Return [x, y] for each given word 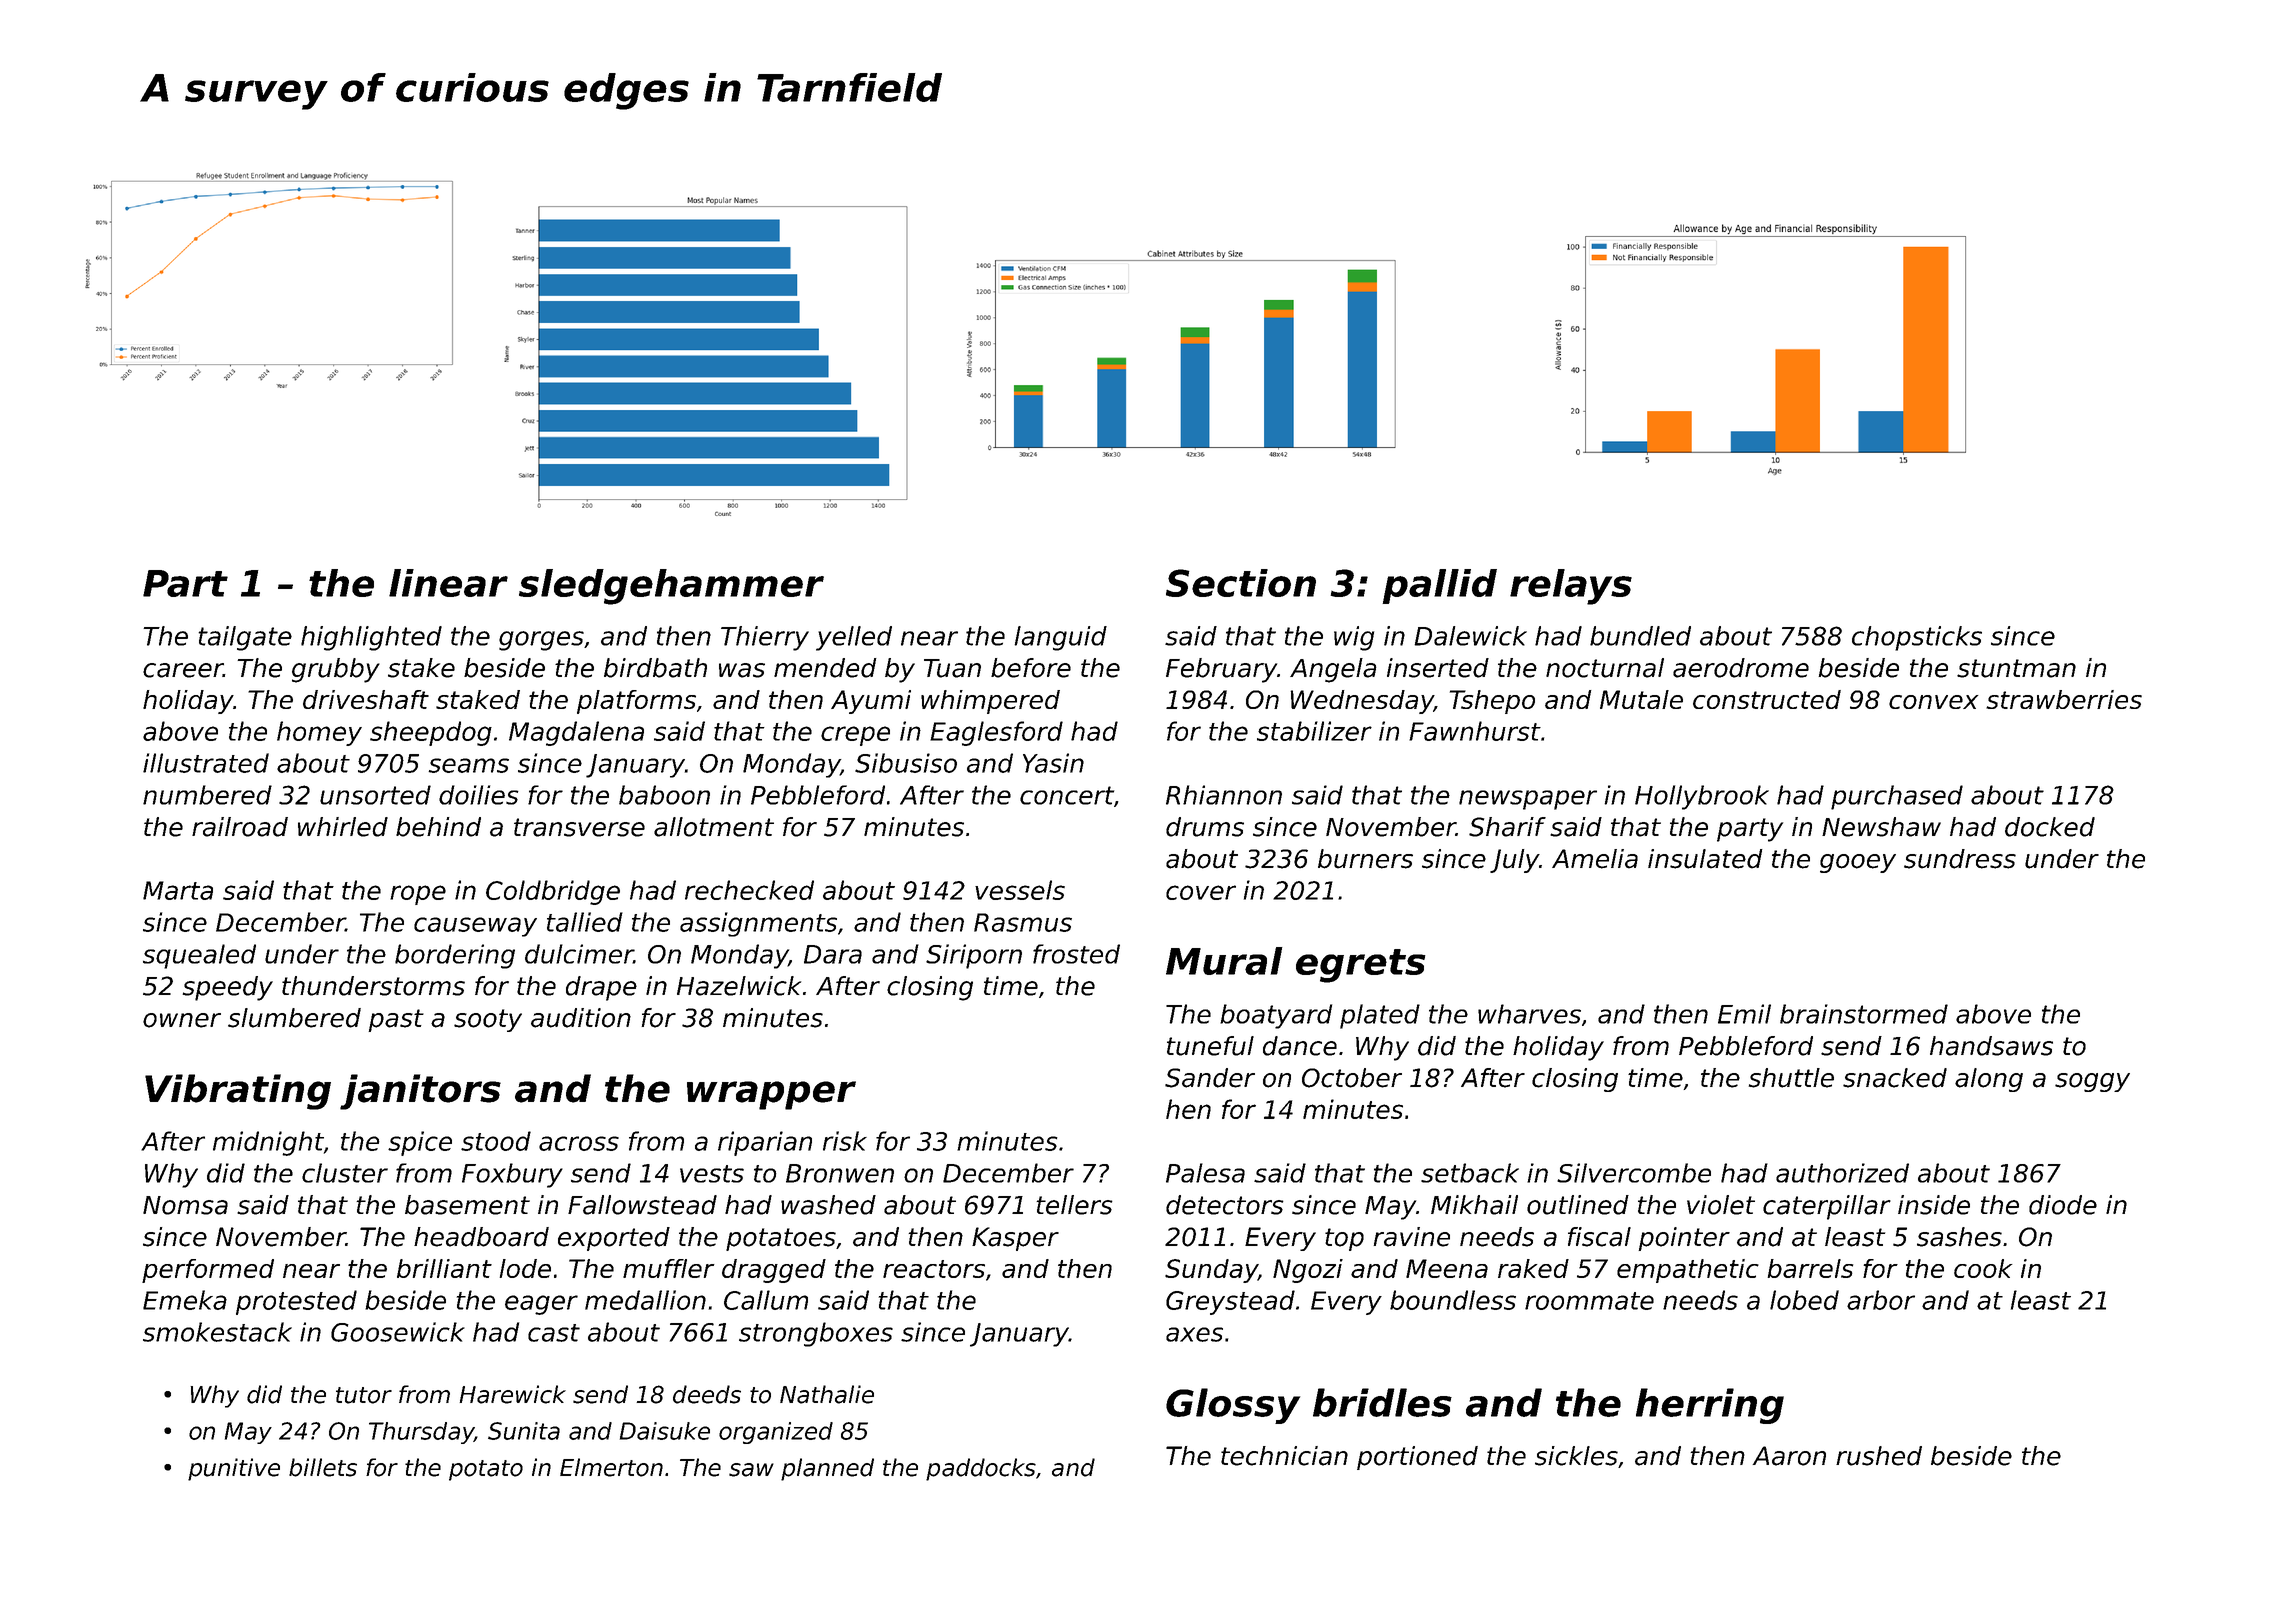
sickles [1576, 1456]
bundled [1640, 636]
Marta [178, 890]
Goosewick [398, 1332]
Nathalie [827, 1394]
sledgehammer [671, 587]
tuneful [1210, 1046]
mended [825, 668]
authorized [1842, 1173]
